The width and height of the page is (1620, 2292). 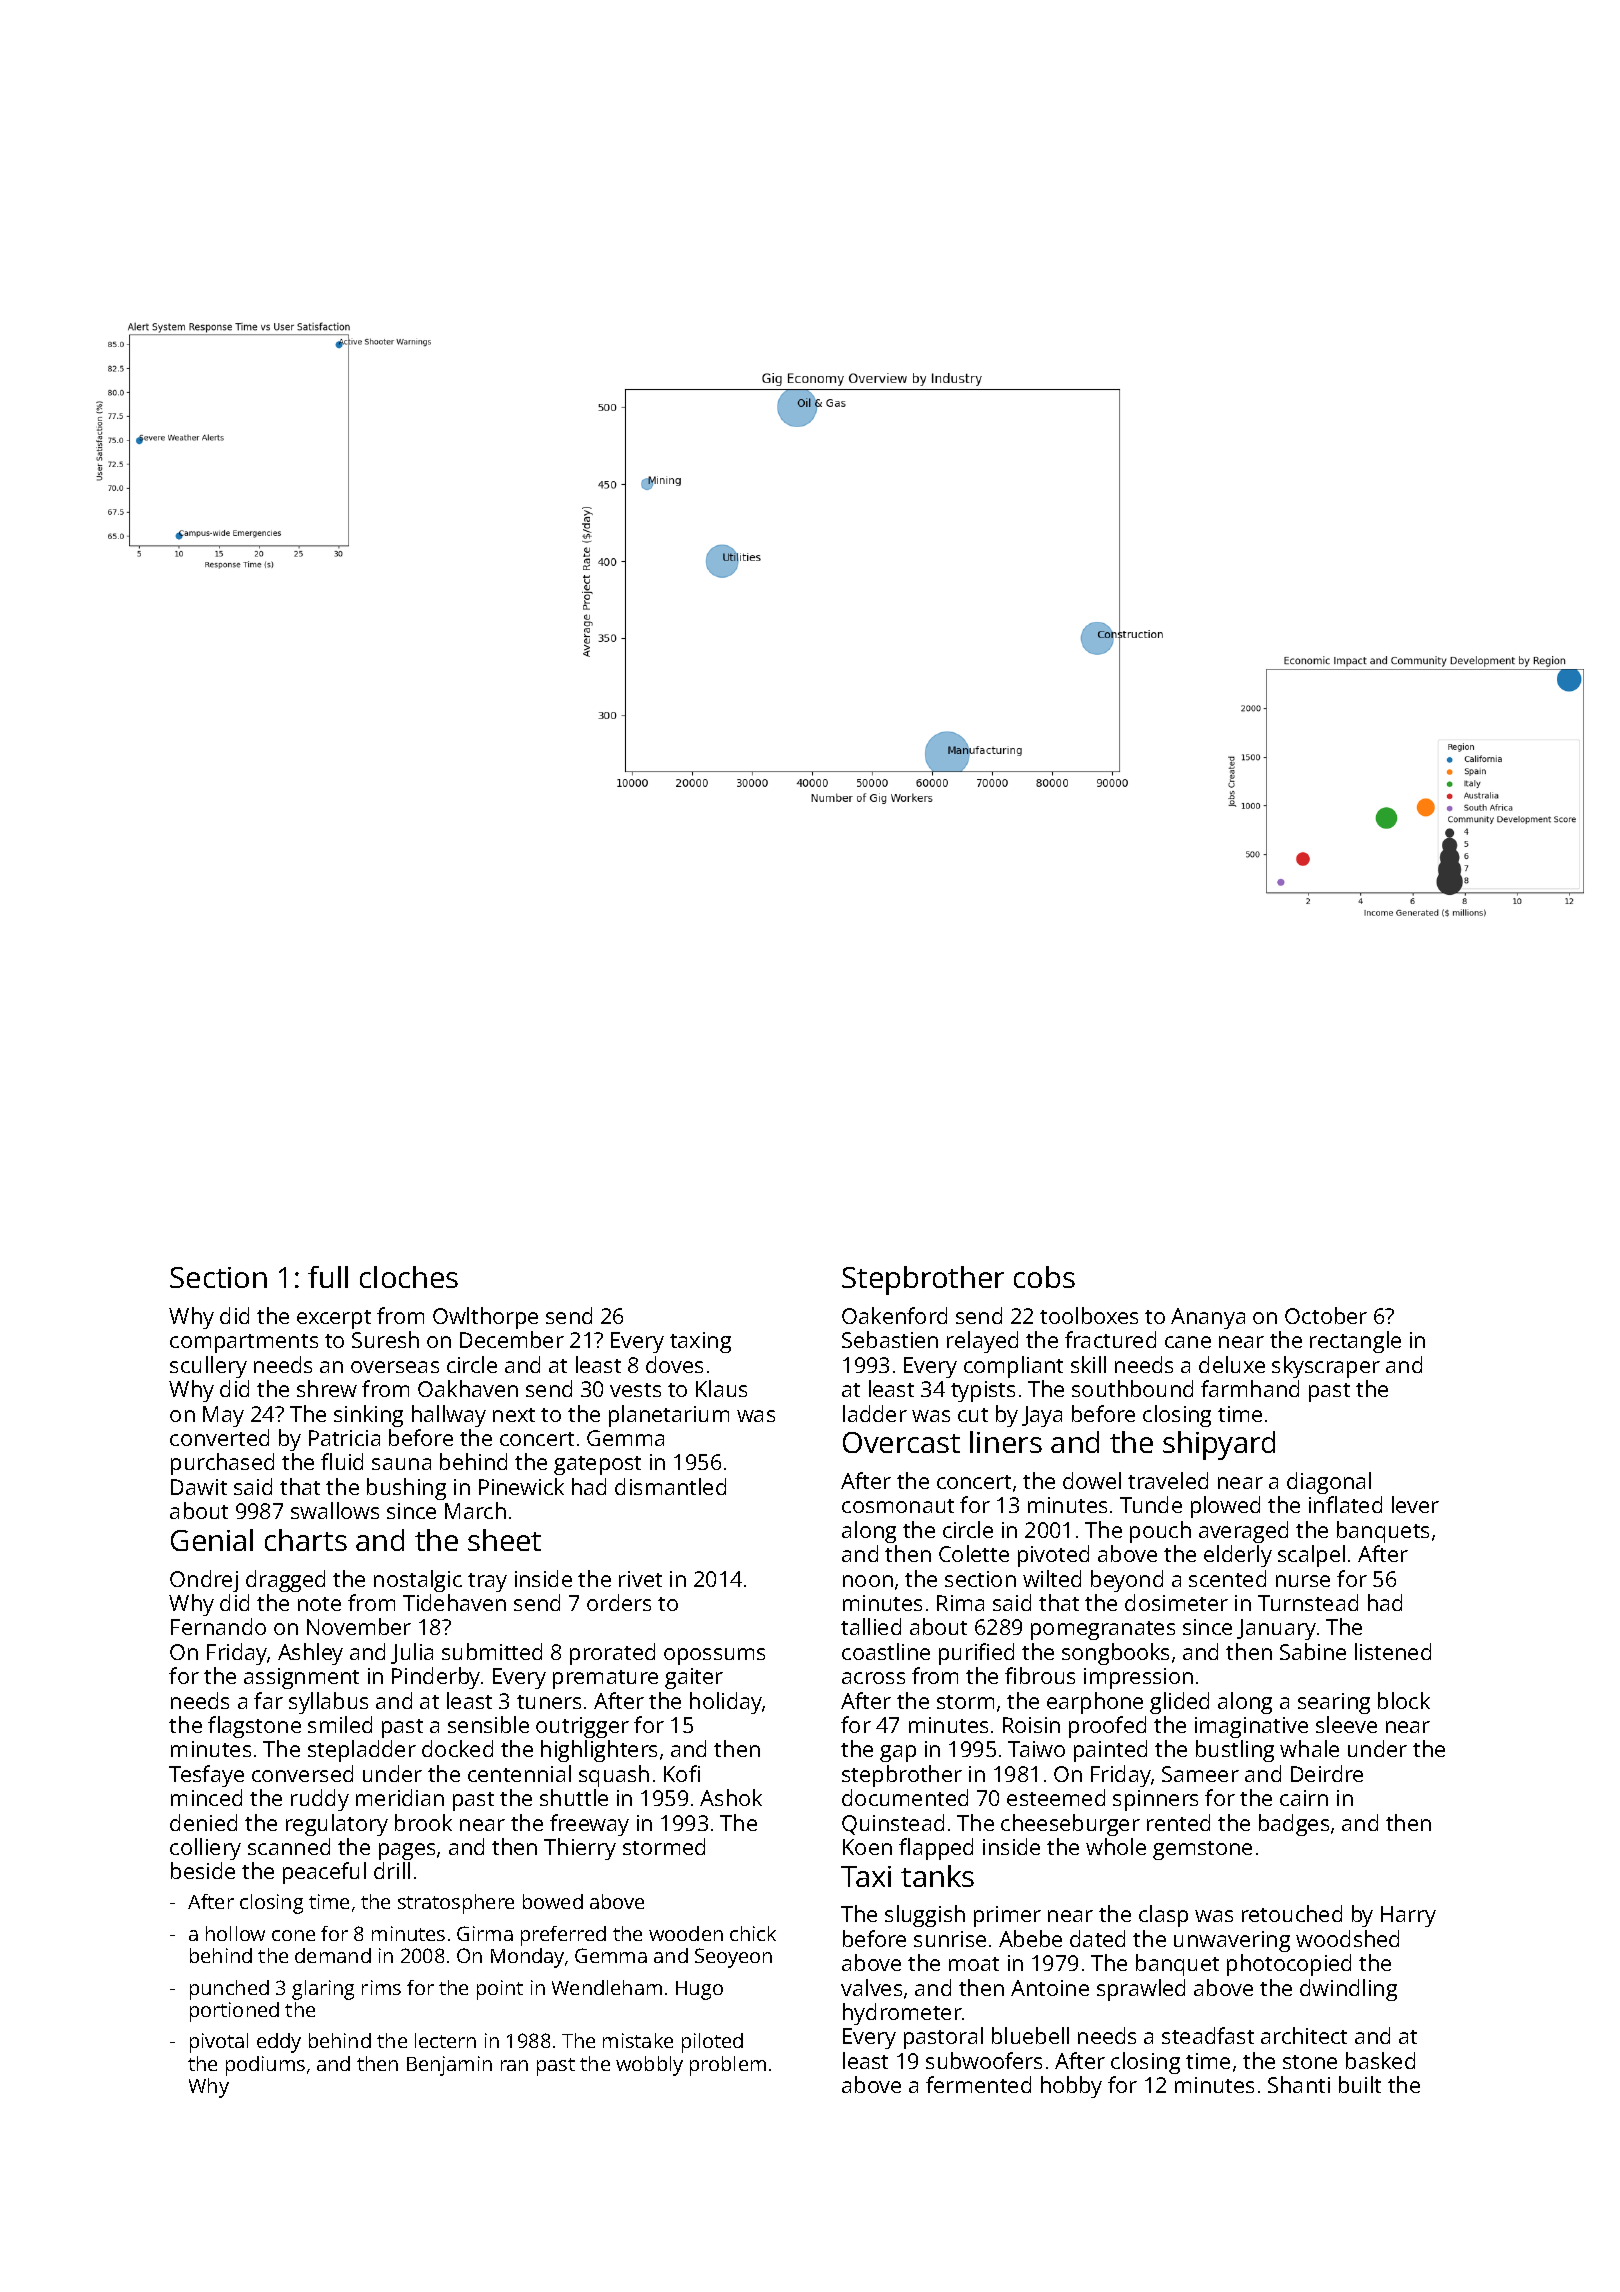 What do you see at coordinates (1235, 1751) in the page?
I see `bustling` at bounding box center [1235, 1751].
